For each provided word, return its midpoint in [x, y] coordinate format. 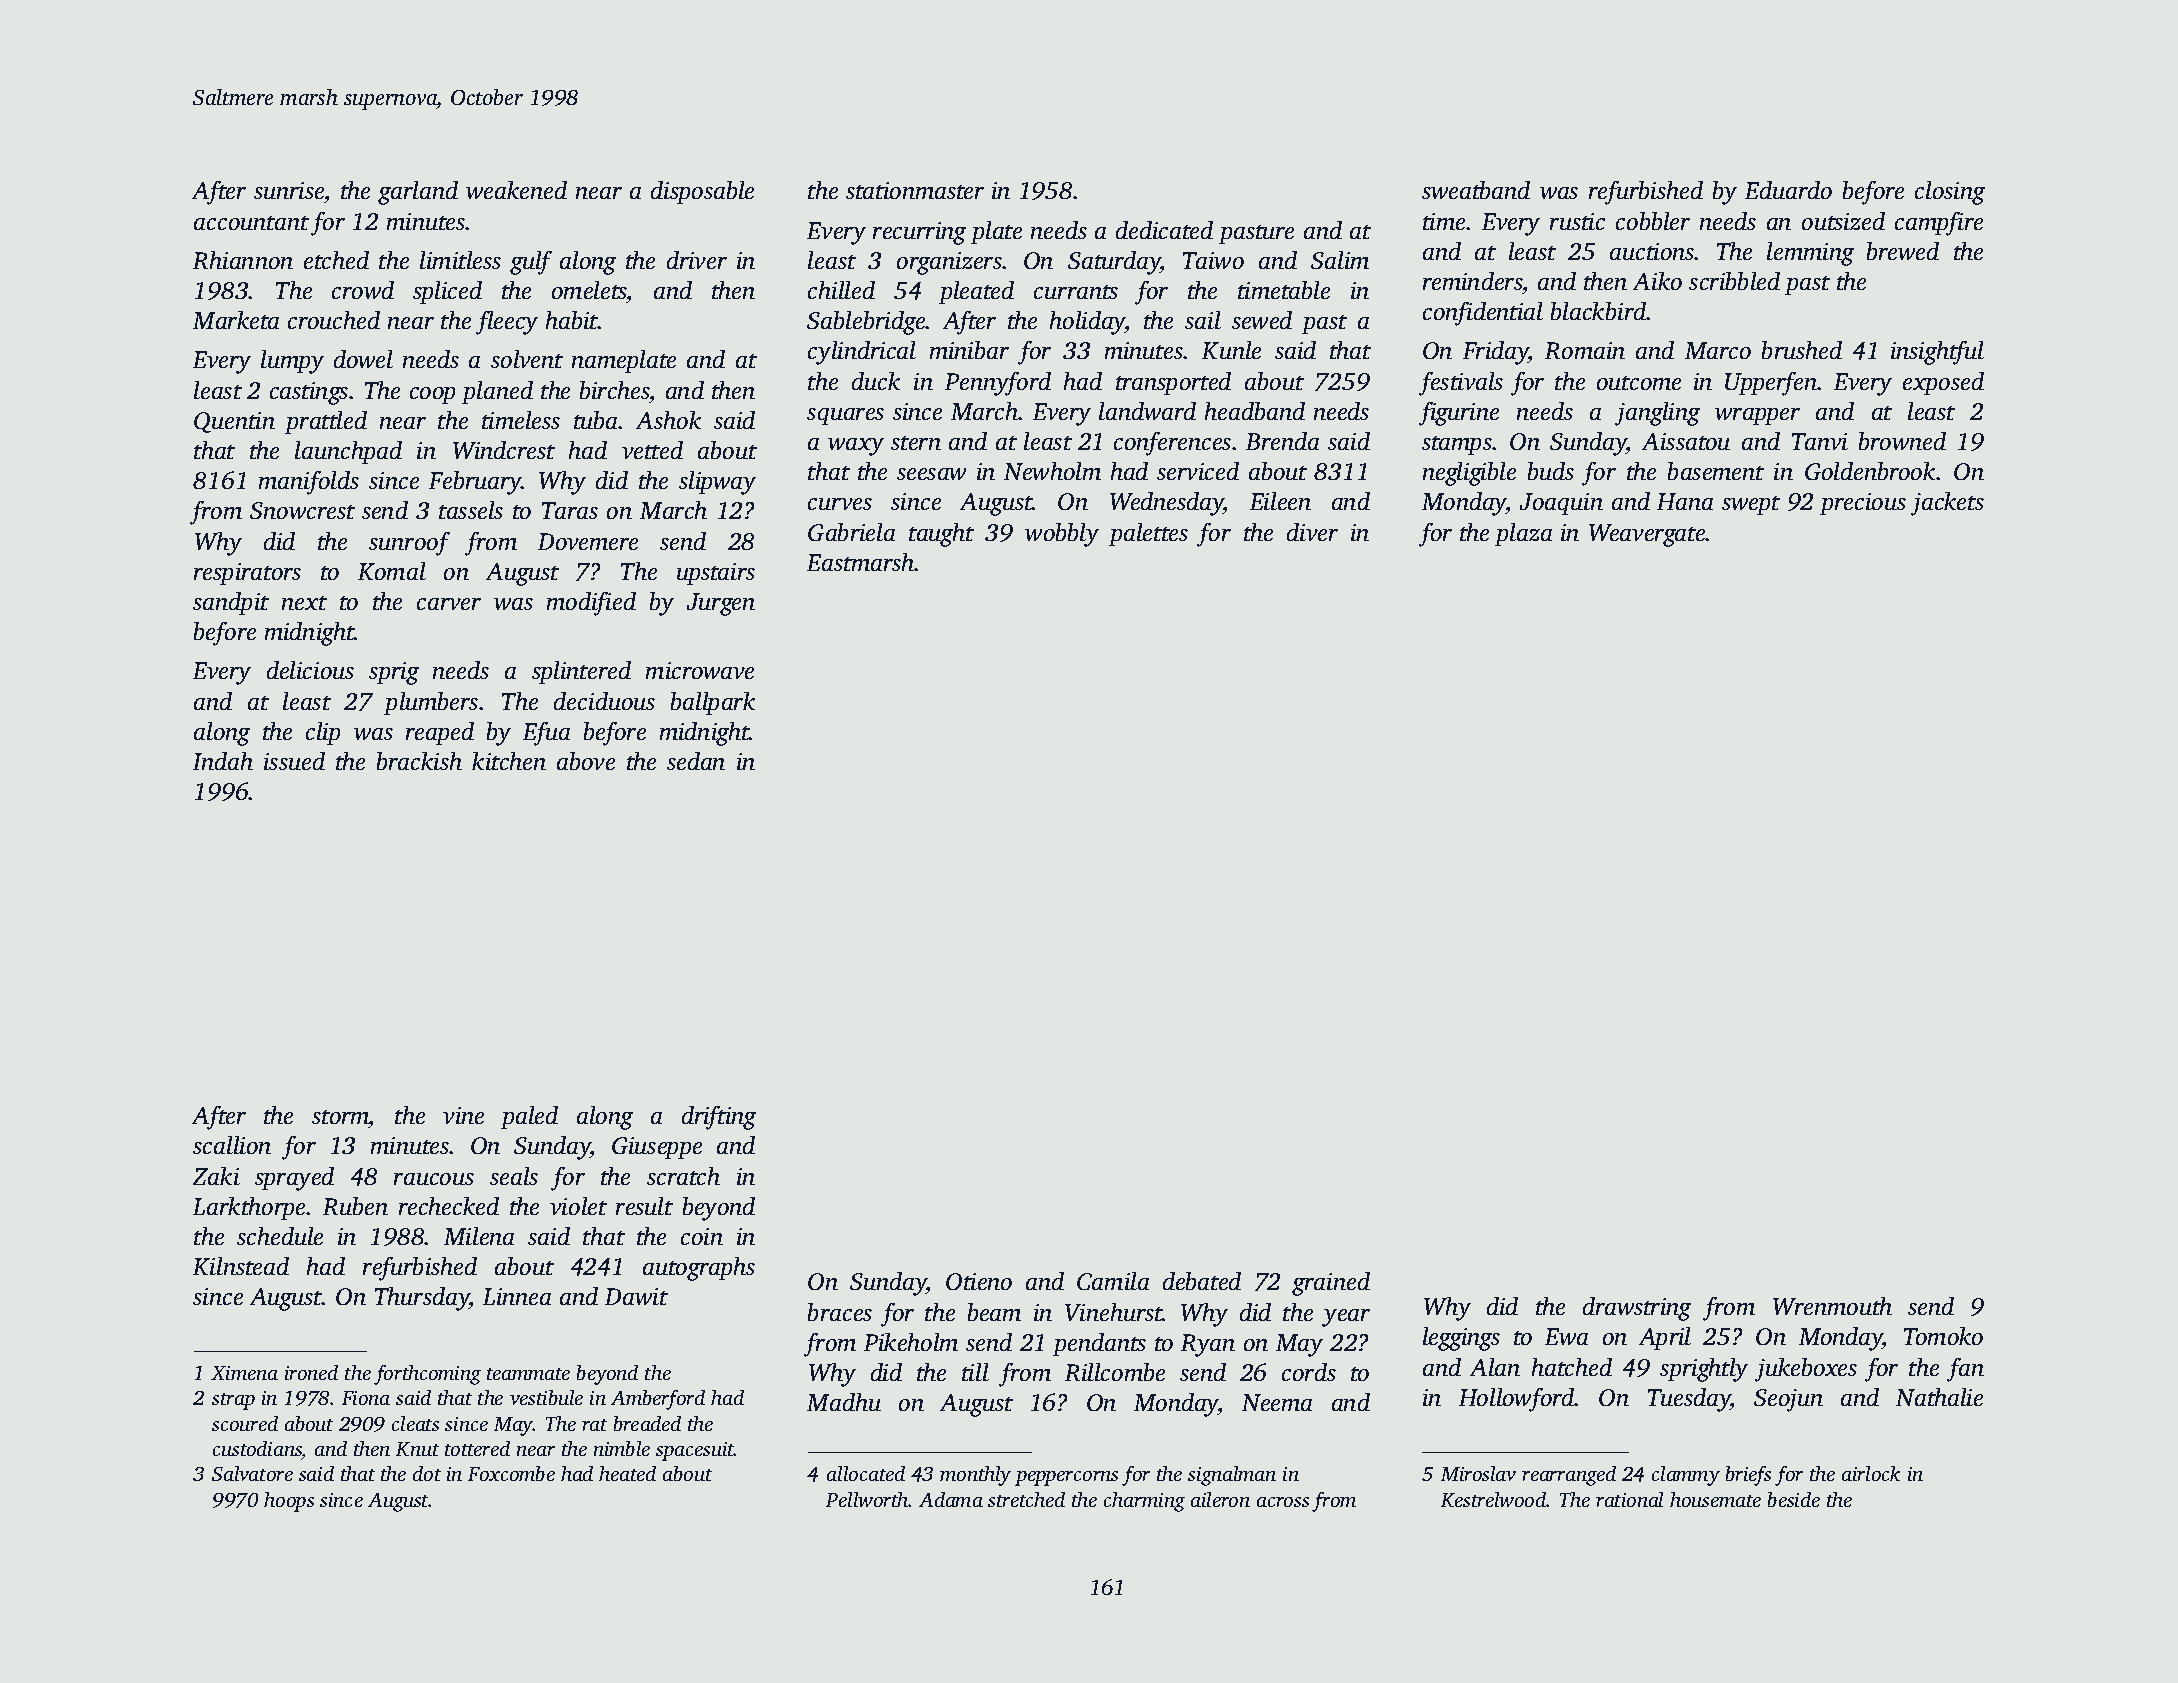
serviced [1198, 471]
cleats [415, 1423]
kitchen [509, 761]
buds [1551, 471]
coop [432, 395]
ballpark [713, 703]
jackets [1947, 504]
